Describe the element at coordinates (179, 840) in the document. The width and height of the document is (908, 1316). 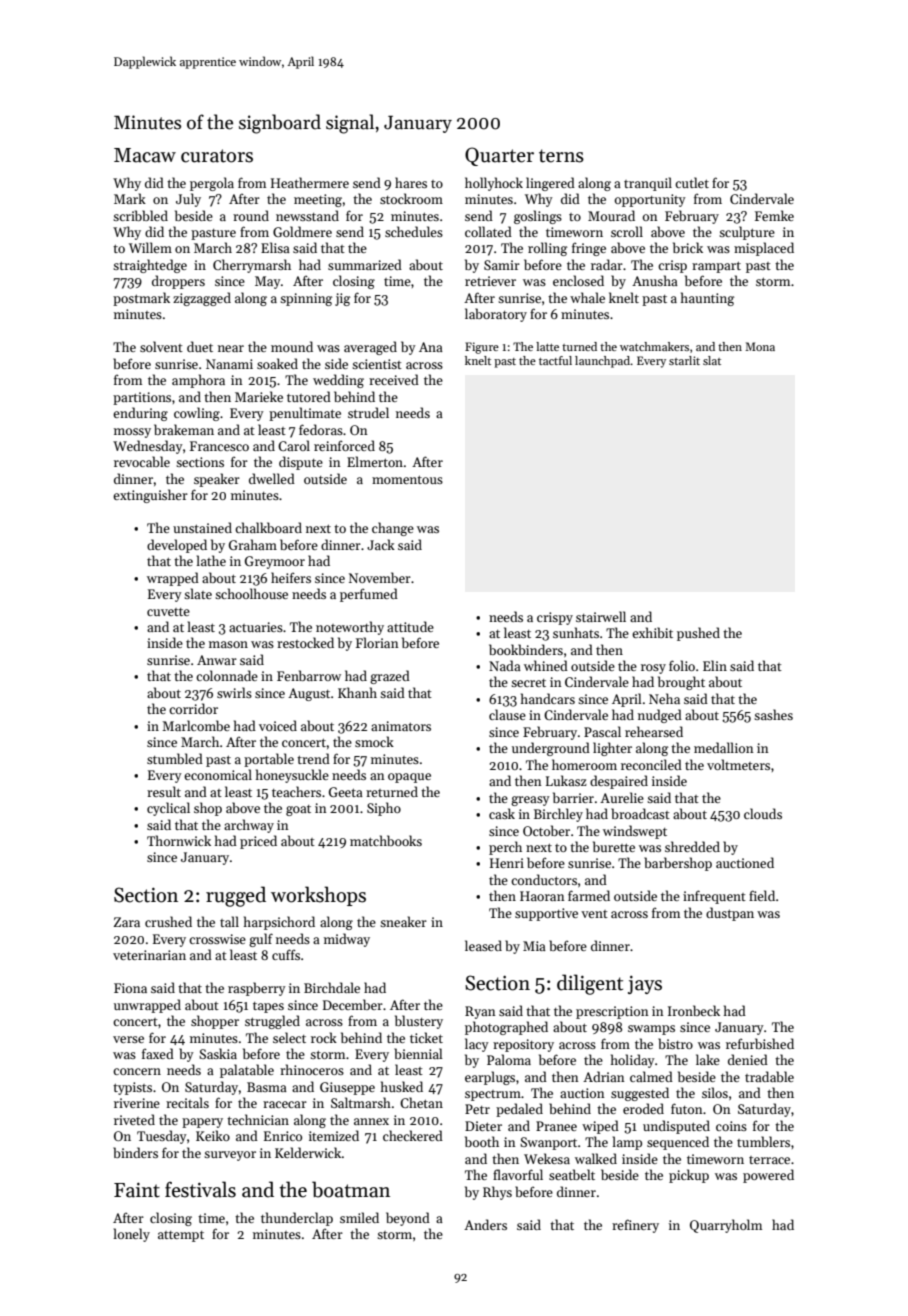
I see `Thornwick` at that location.
